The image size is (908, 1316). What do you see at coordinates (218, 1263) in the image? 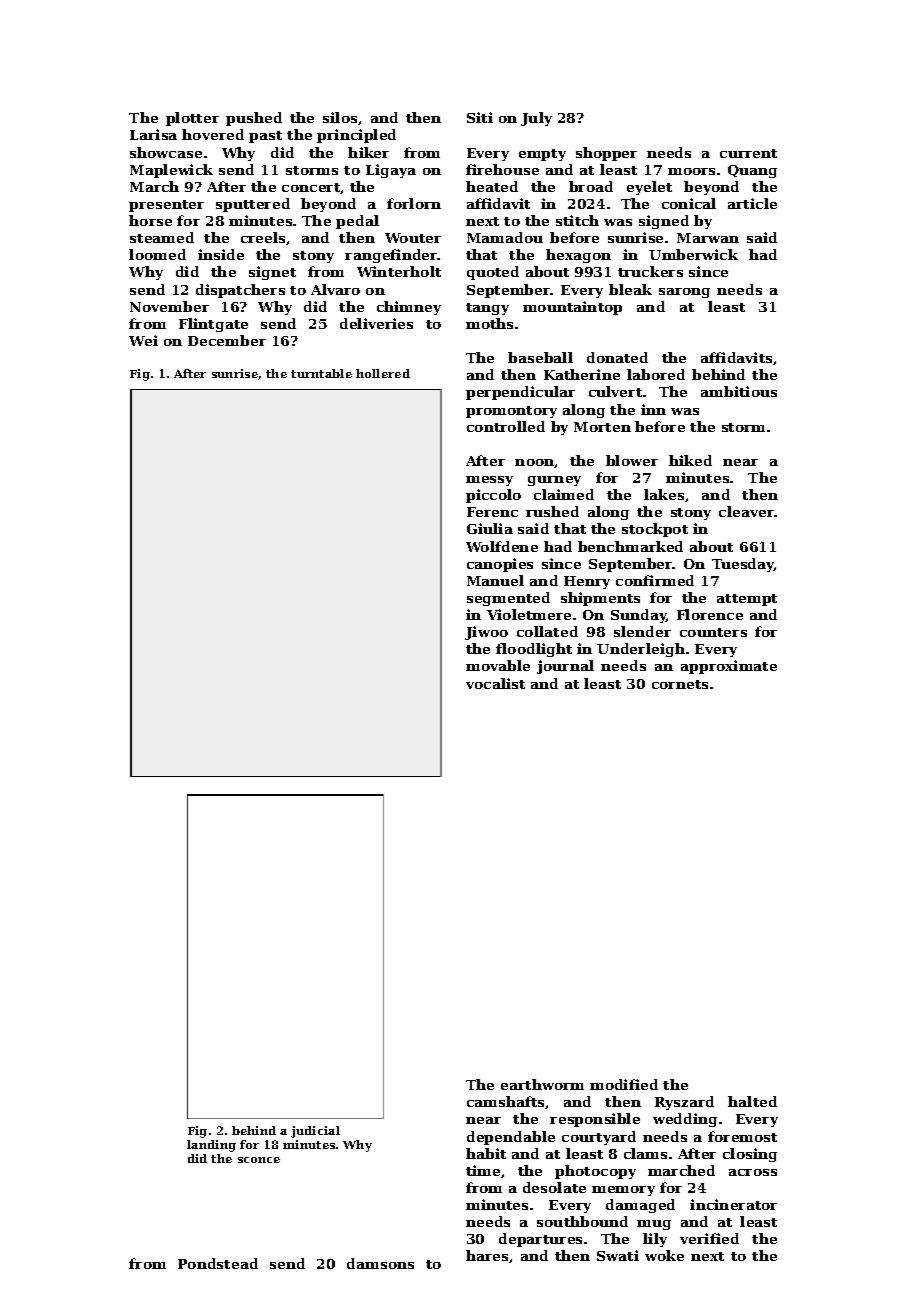
I see `Pondstead` at bounding box center [218, 1263].
